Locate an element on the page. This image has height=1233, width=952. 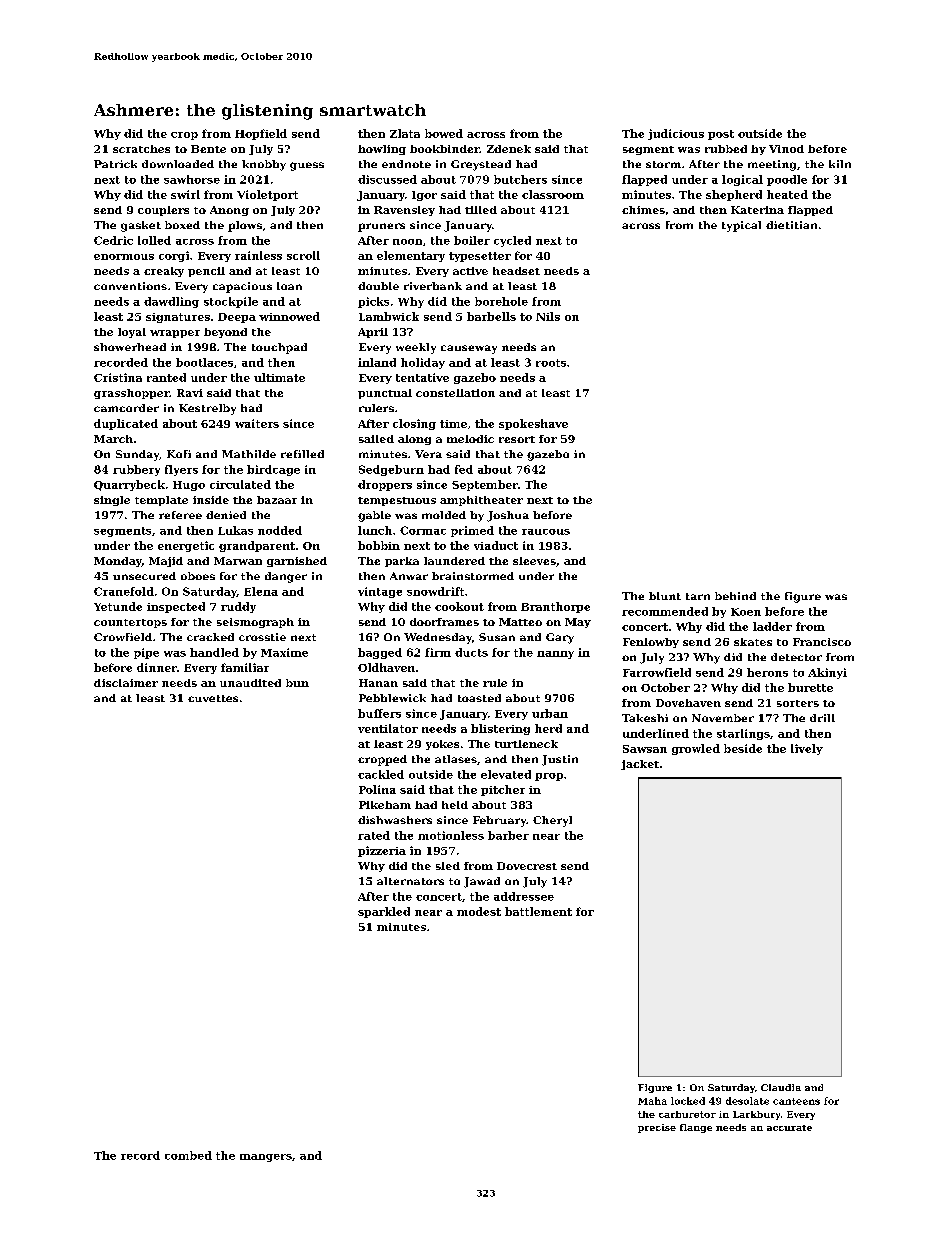
firm is located at coordinates (438, 652).
